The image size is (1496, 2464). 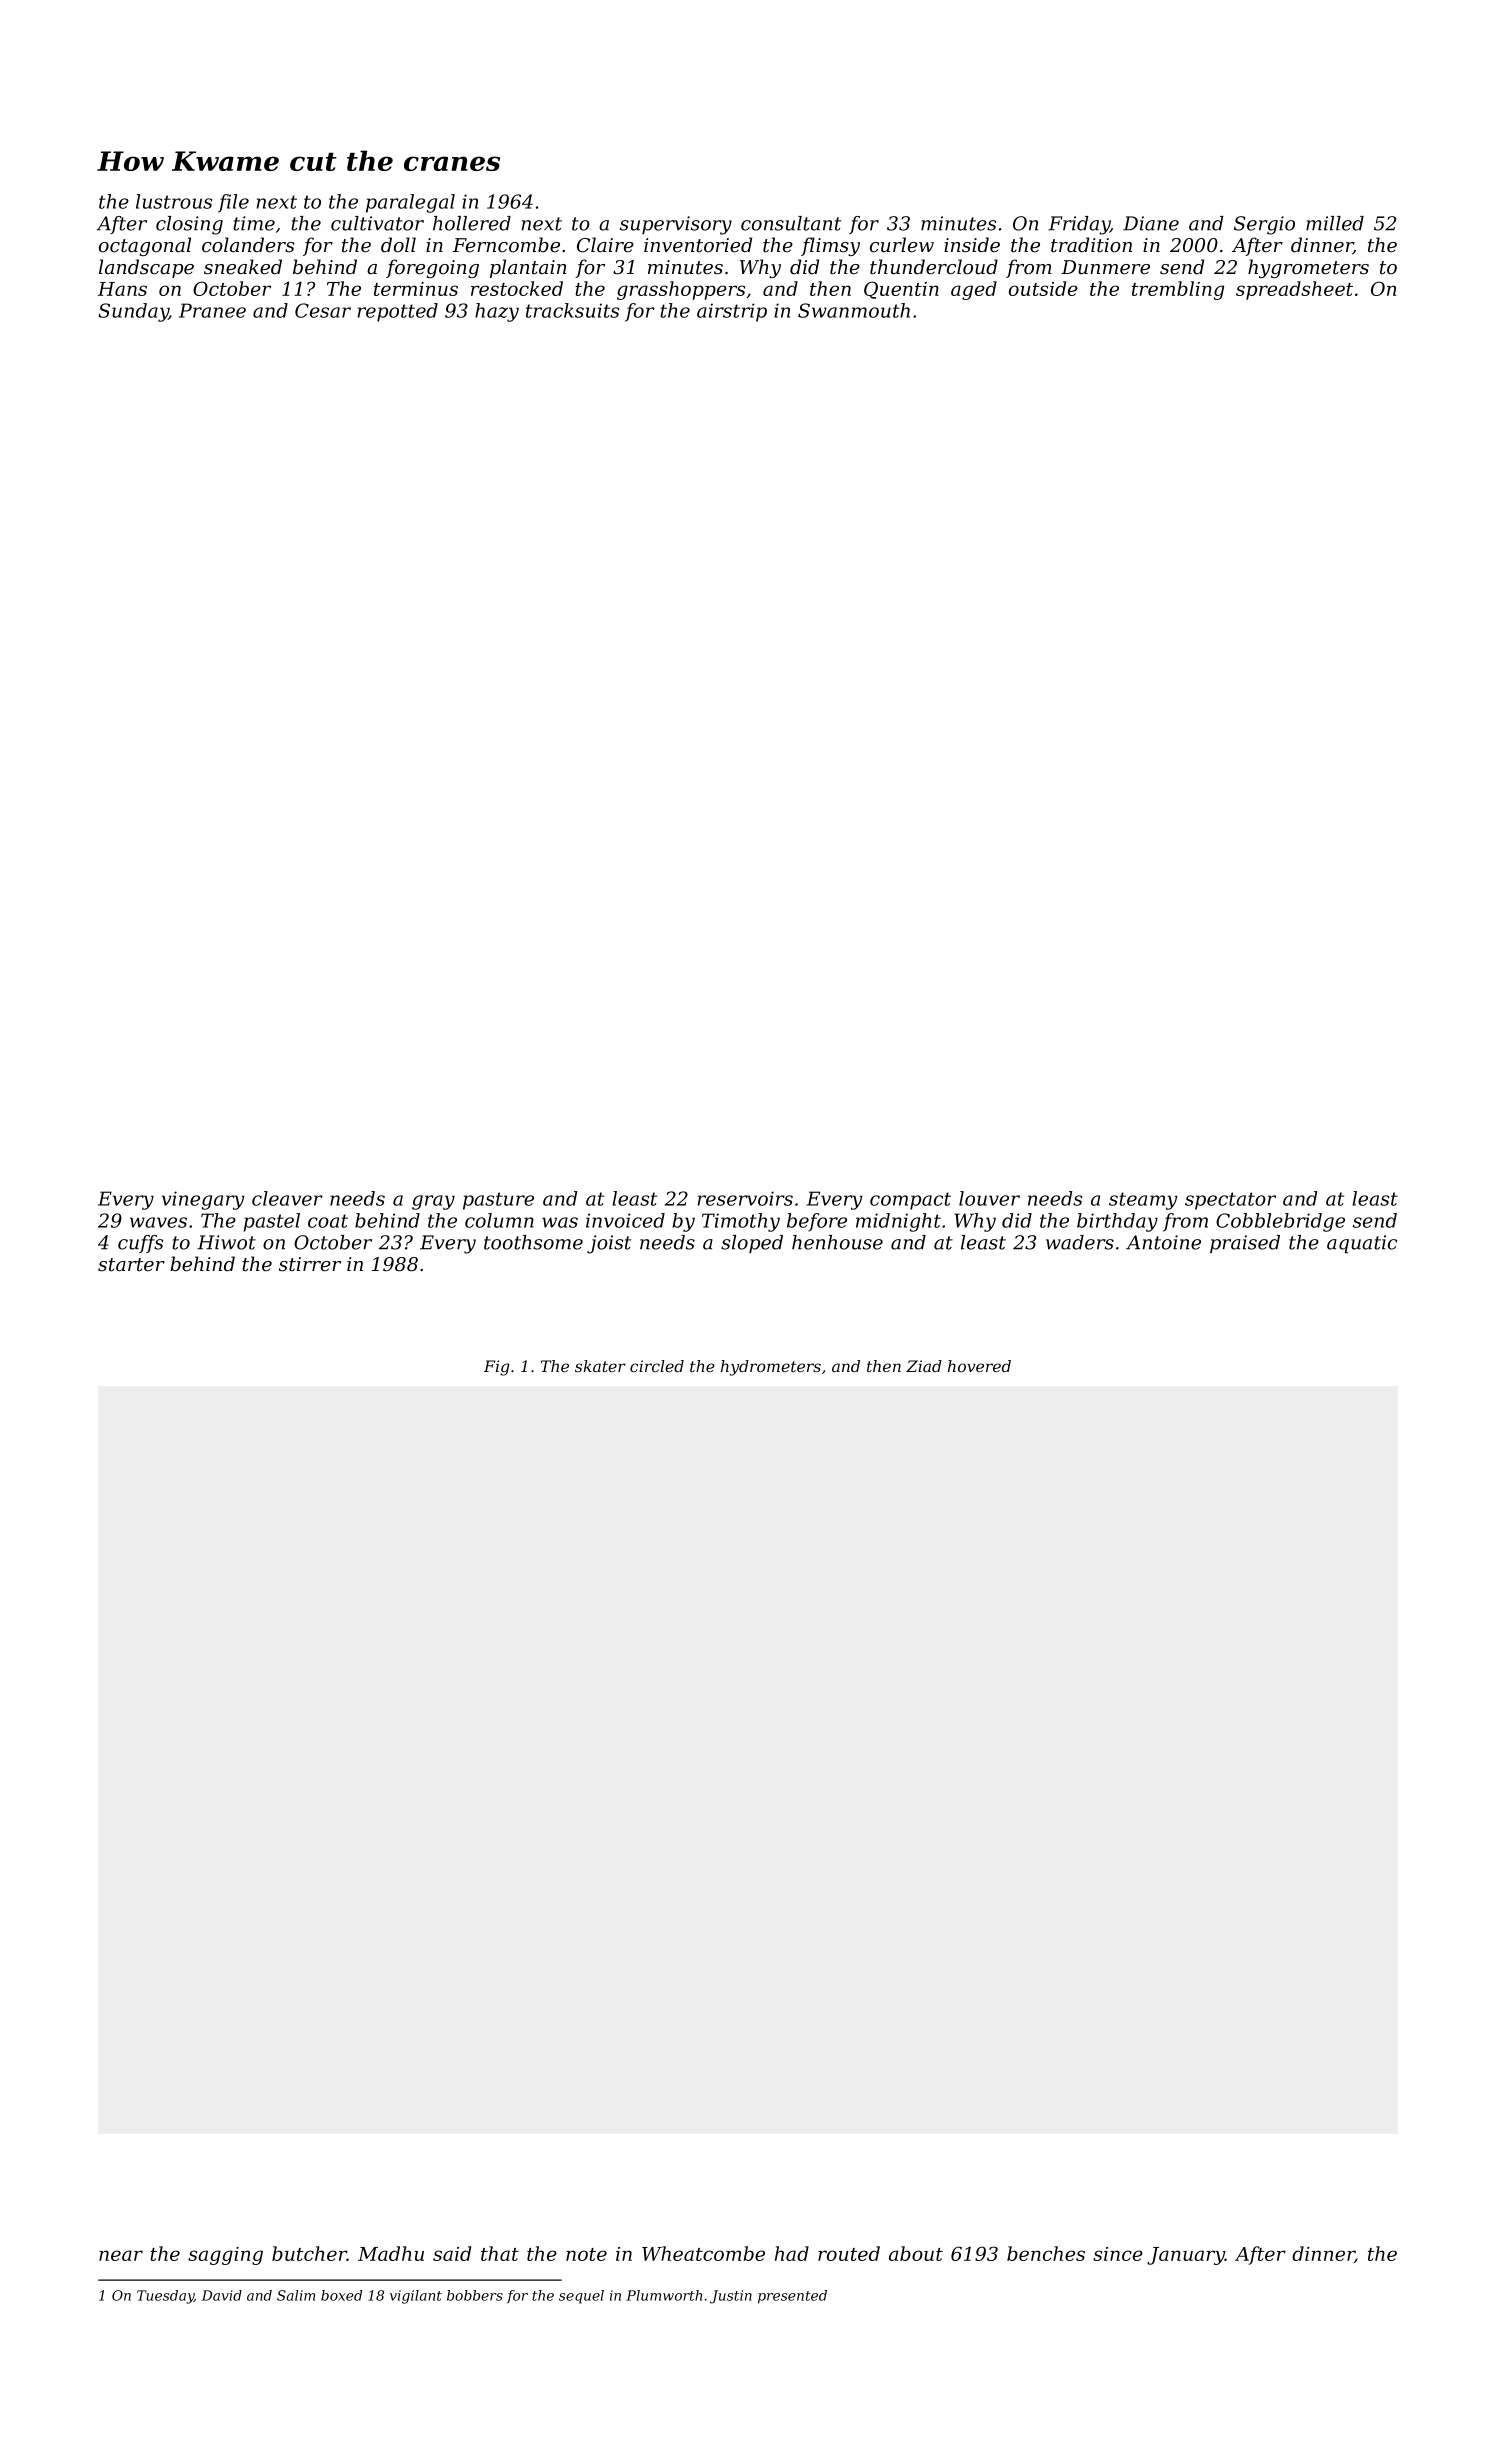 I want to click on lustrous, so click(x=174, y=201).
